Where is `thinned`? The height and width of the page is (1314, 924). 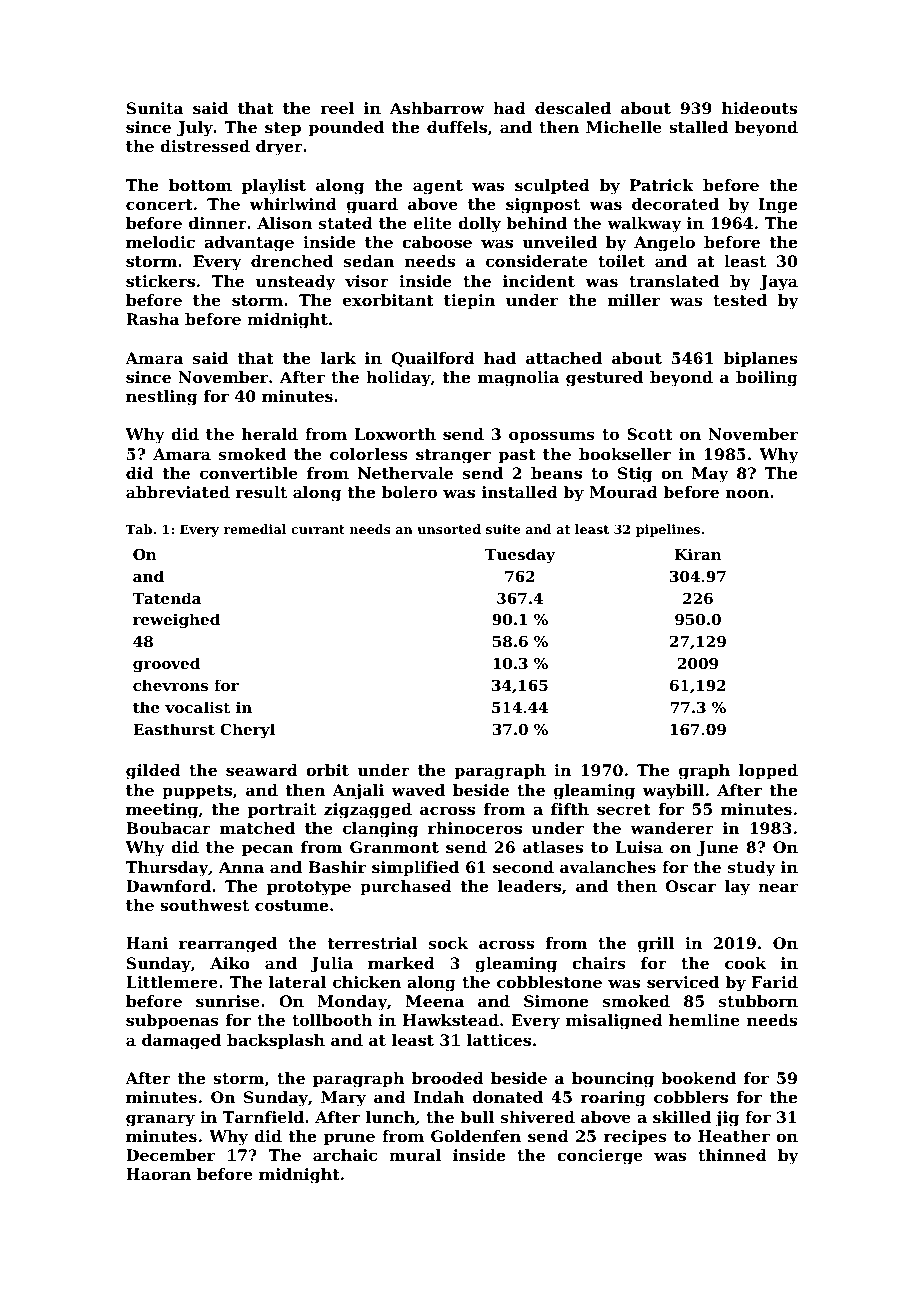
thinned is located at coordinates (732, 1155).
